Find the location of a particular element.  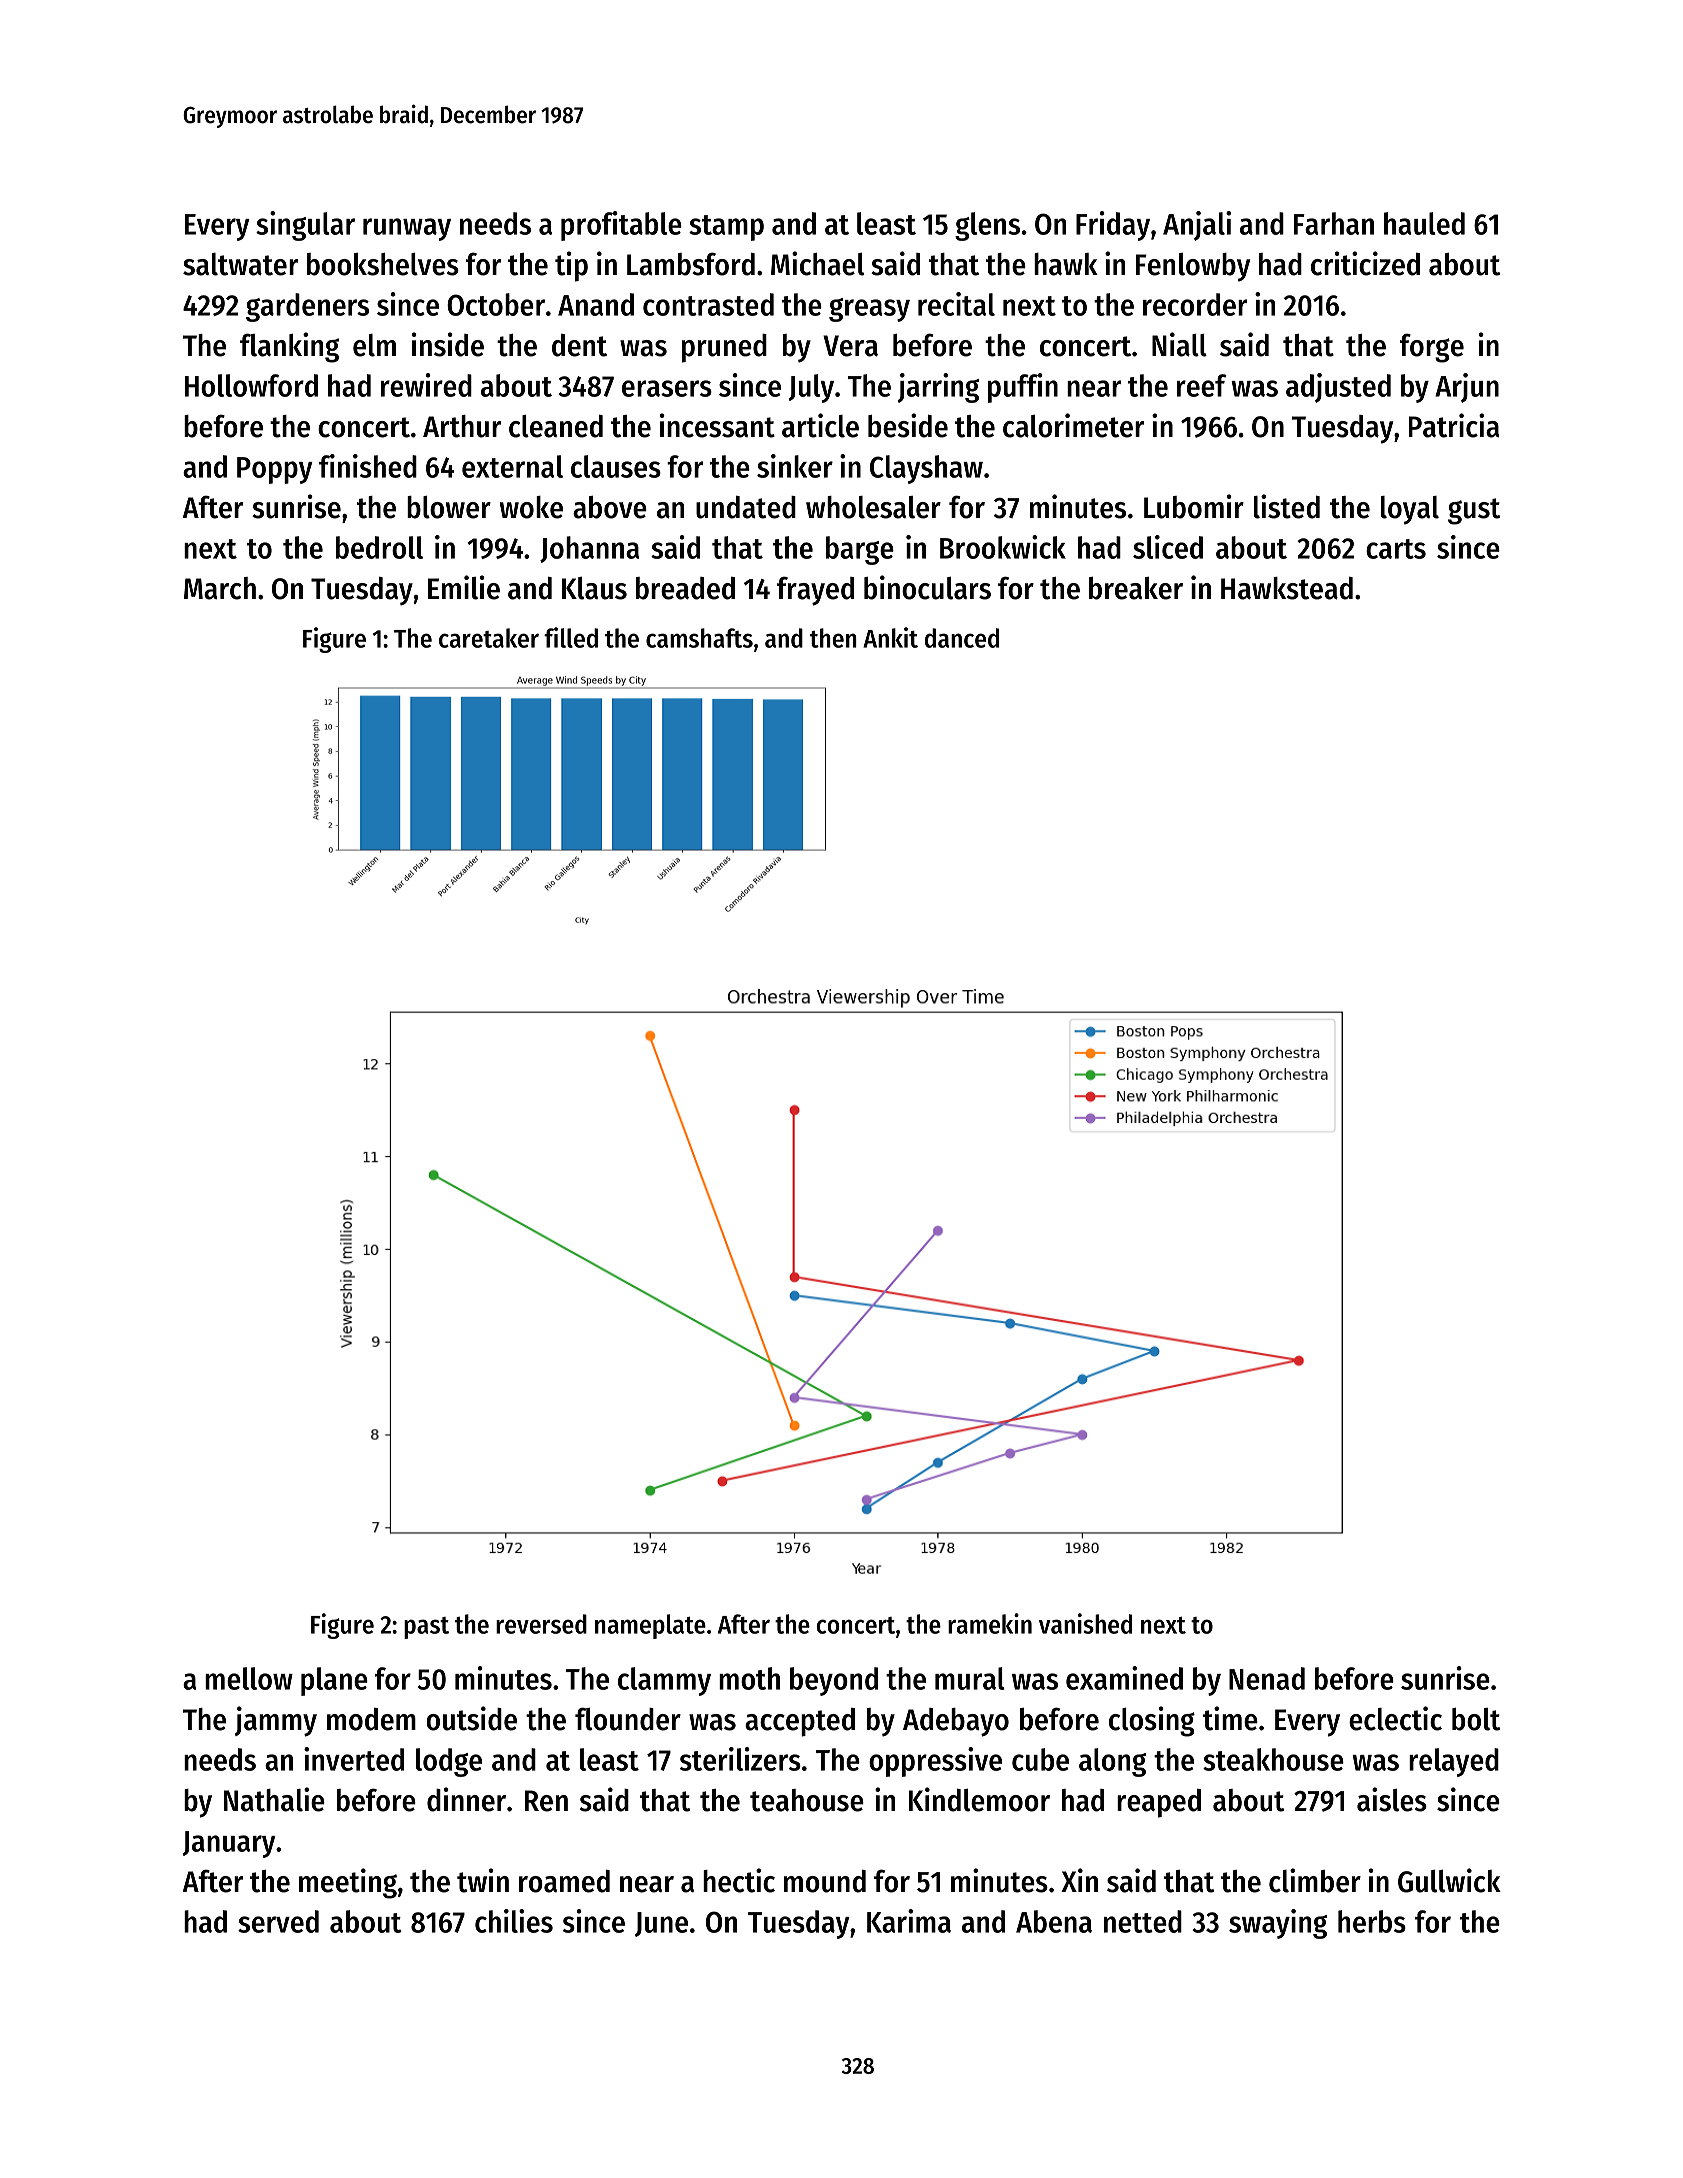

mural is located at coordinates (970, 1678).
